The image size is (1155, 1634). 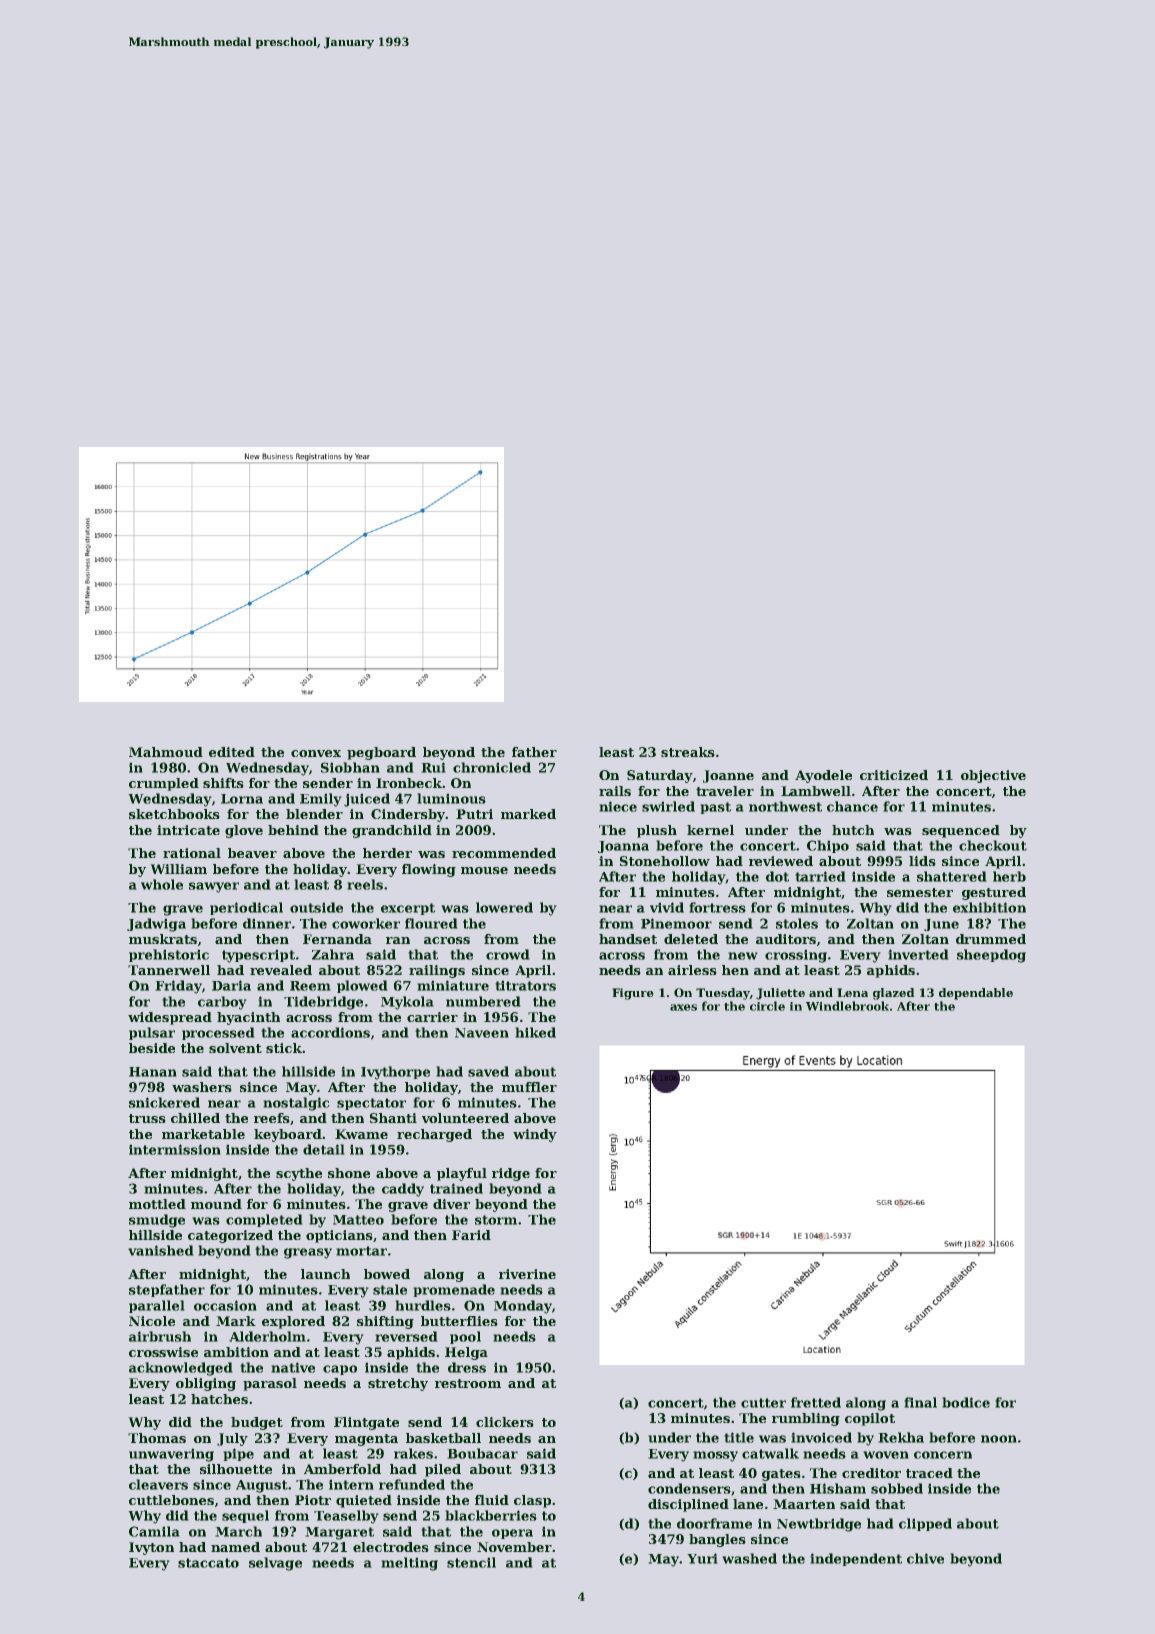 I want to click on staccato, so click(x=208, y=1563).
